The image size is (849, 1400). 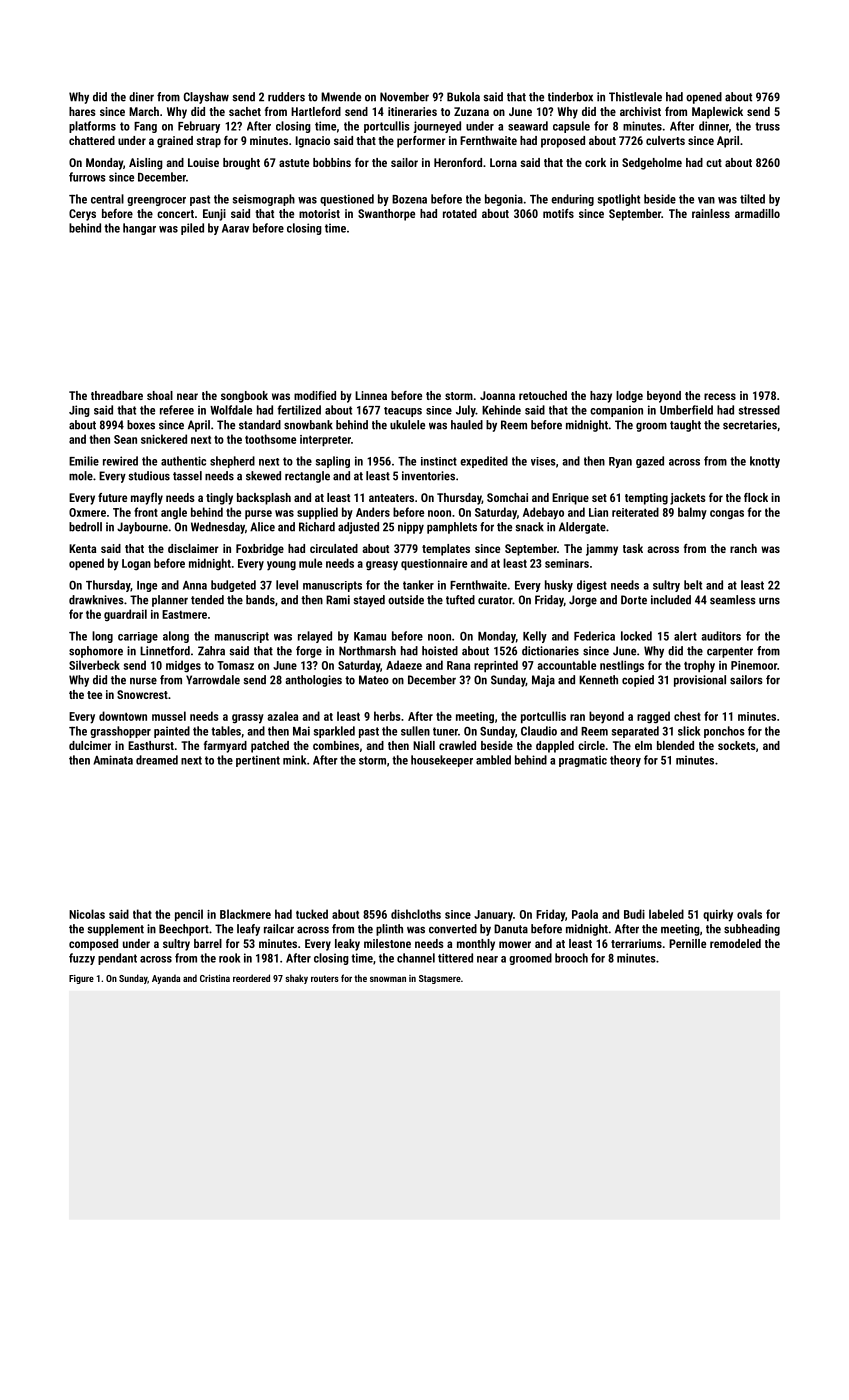 I want to click on theory, so click(x=625, y=761).
